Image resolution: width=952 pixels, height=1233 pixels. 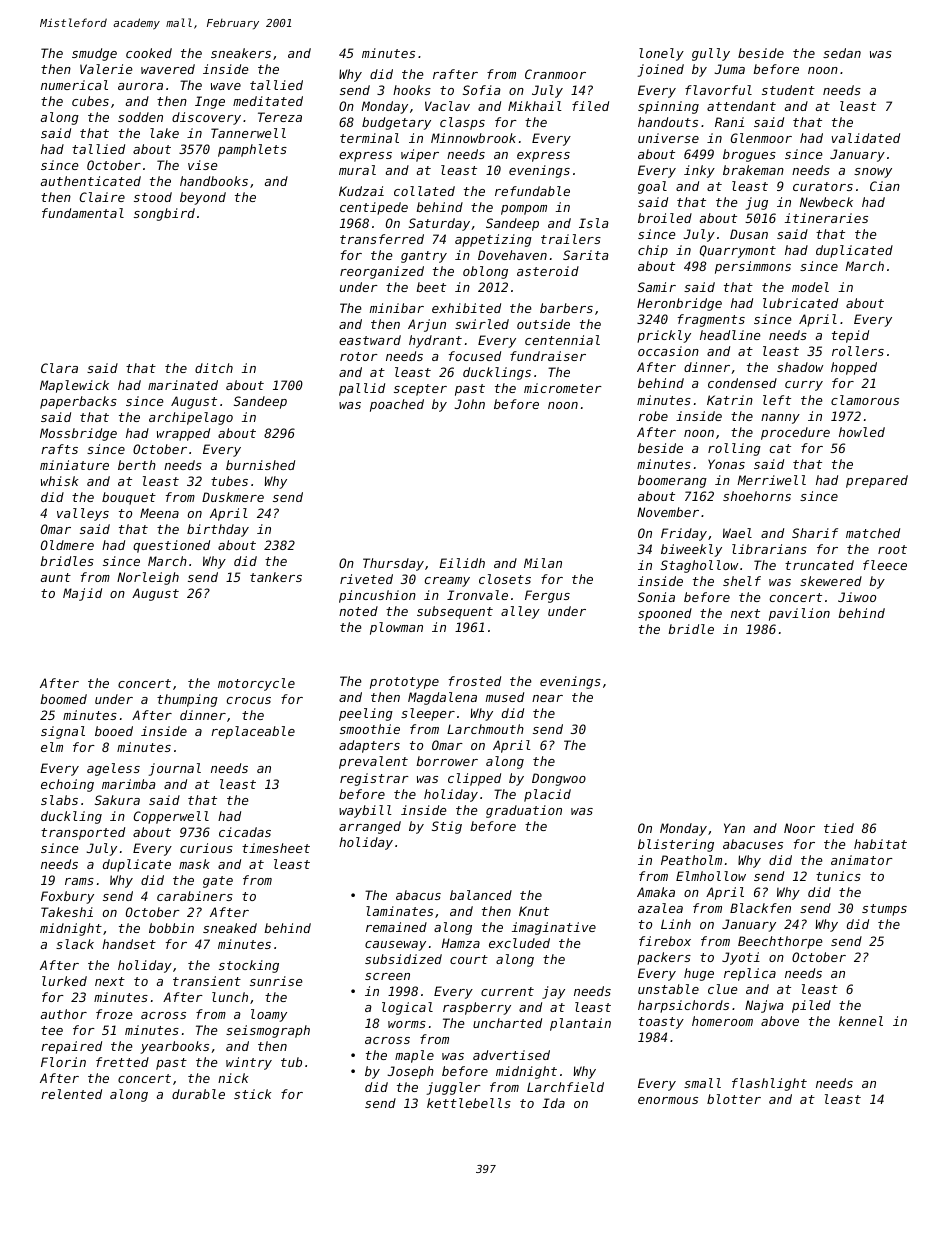 What do you see at coordinates (555, 74) in the image?
I see `Cranmoor` at bounding box center [555, 74].
